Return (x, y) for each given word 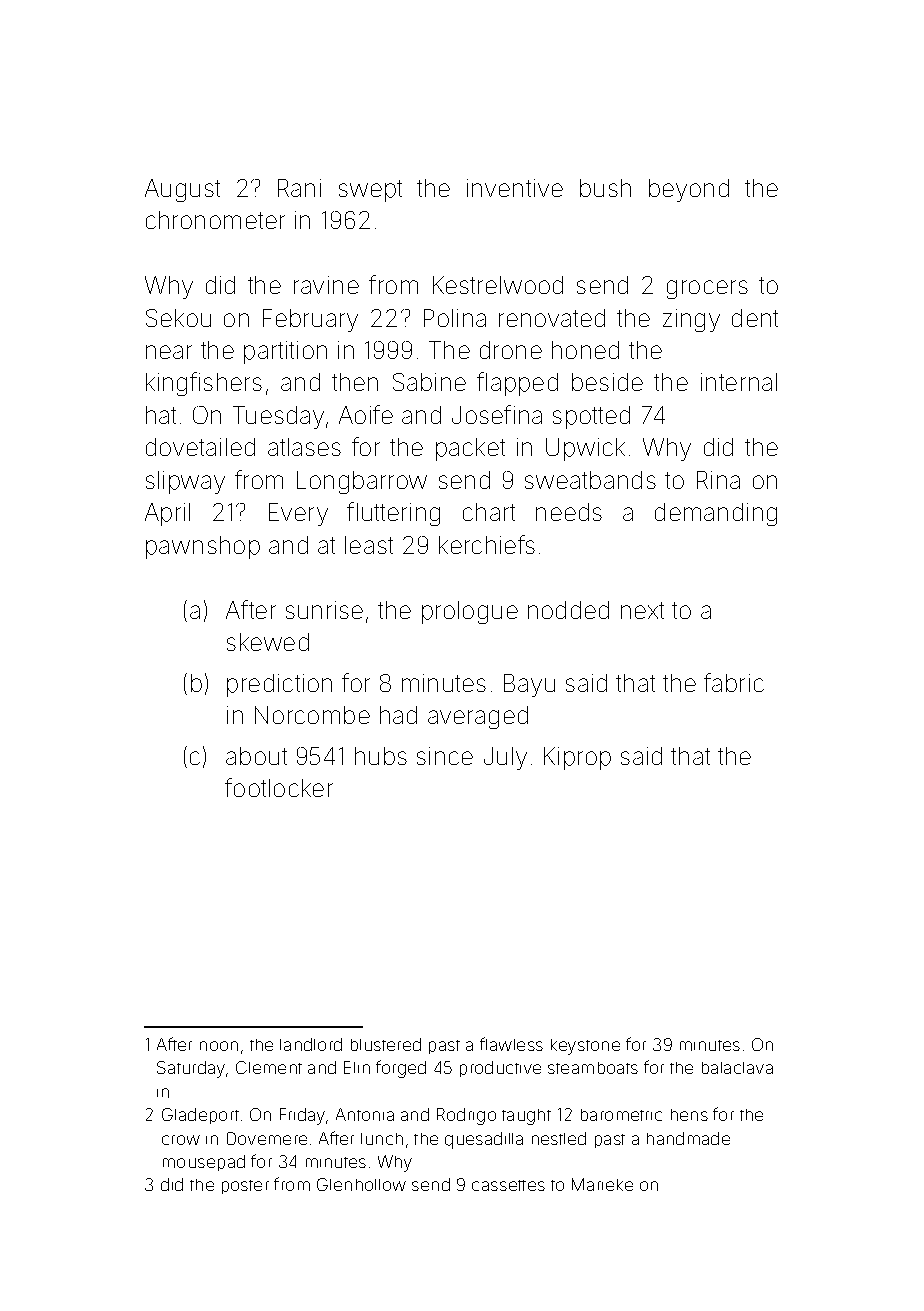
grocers (707, 289)
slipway (185, 482)
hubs (381, 756)
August (182, 190)
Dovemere (267, 1138)
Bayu (529, 685)
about (256, 756)
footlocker (279, 787)
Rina (718, 480)
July (505, 758)
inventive (515, 188)
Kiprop (577, 758)
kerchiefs (487, 544)
